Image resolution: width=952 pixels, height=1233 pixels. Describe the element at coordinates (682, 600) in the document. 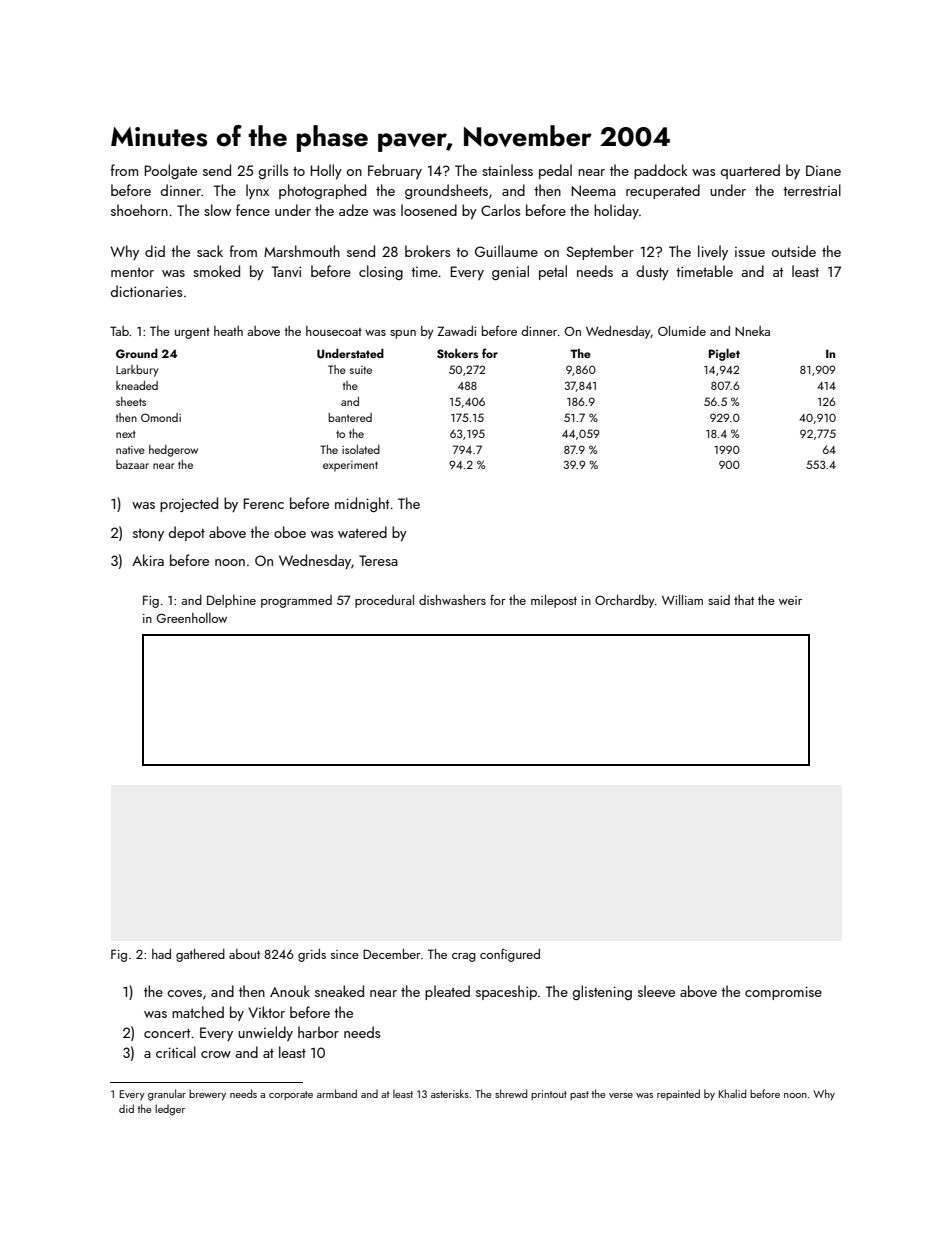

I see `William` at that location.
